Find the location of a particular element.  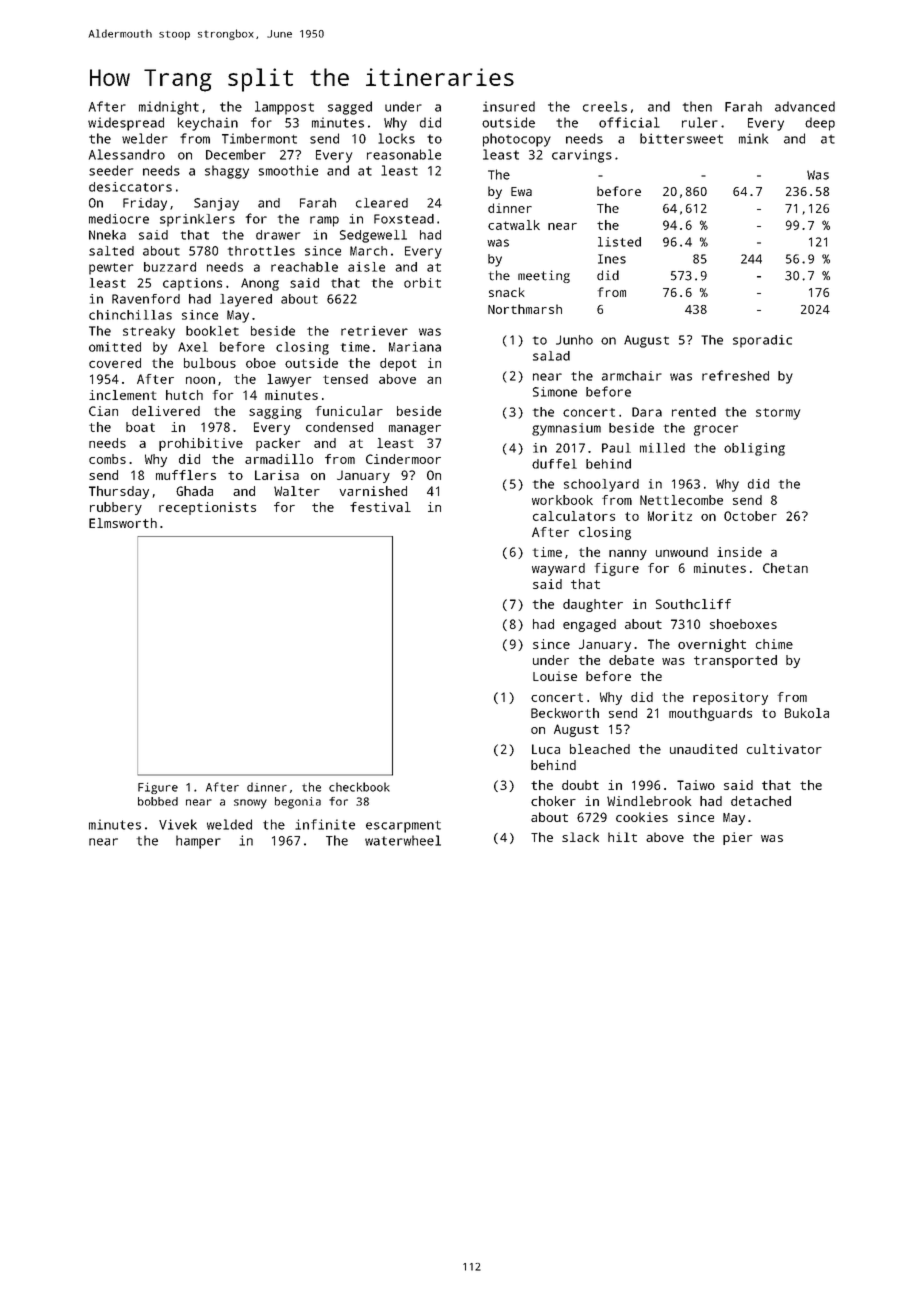

armadillo is located at coordinates (279, 459).
